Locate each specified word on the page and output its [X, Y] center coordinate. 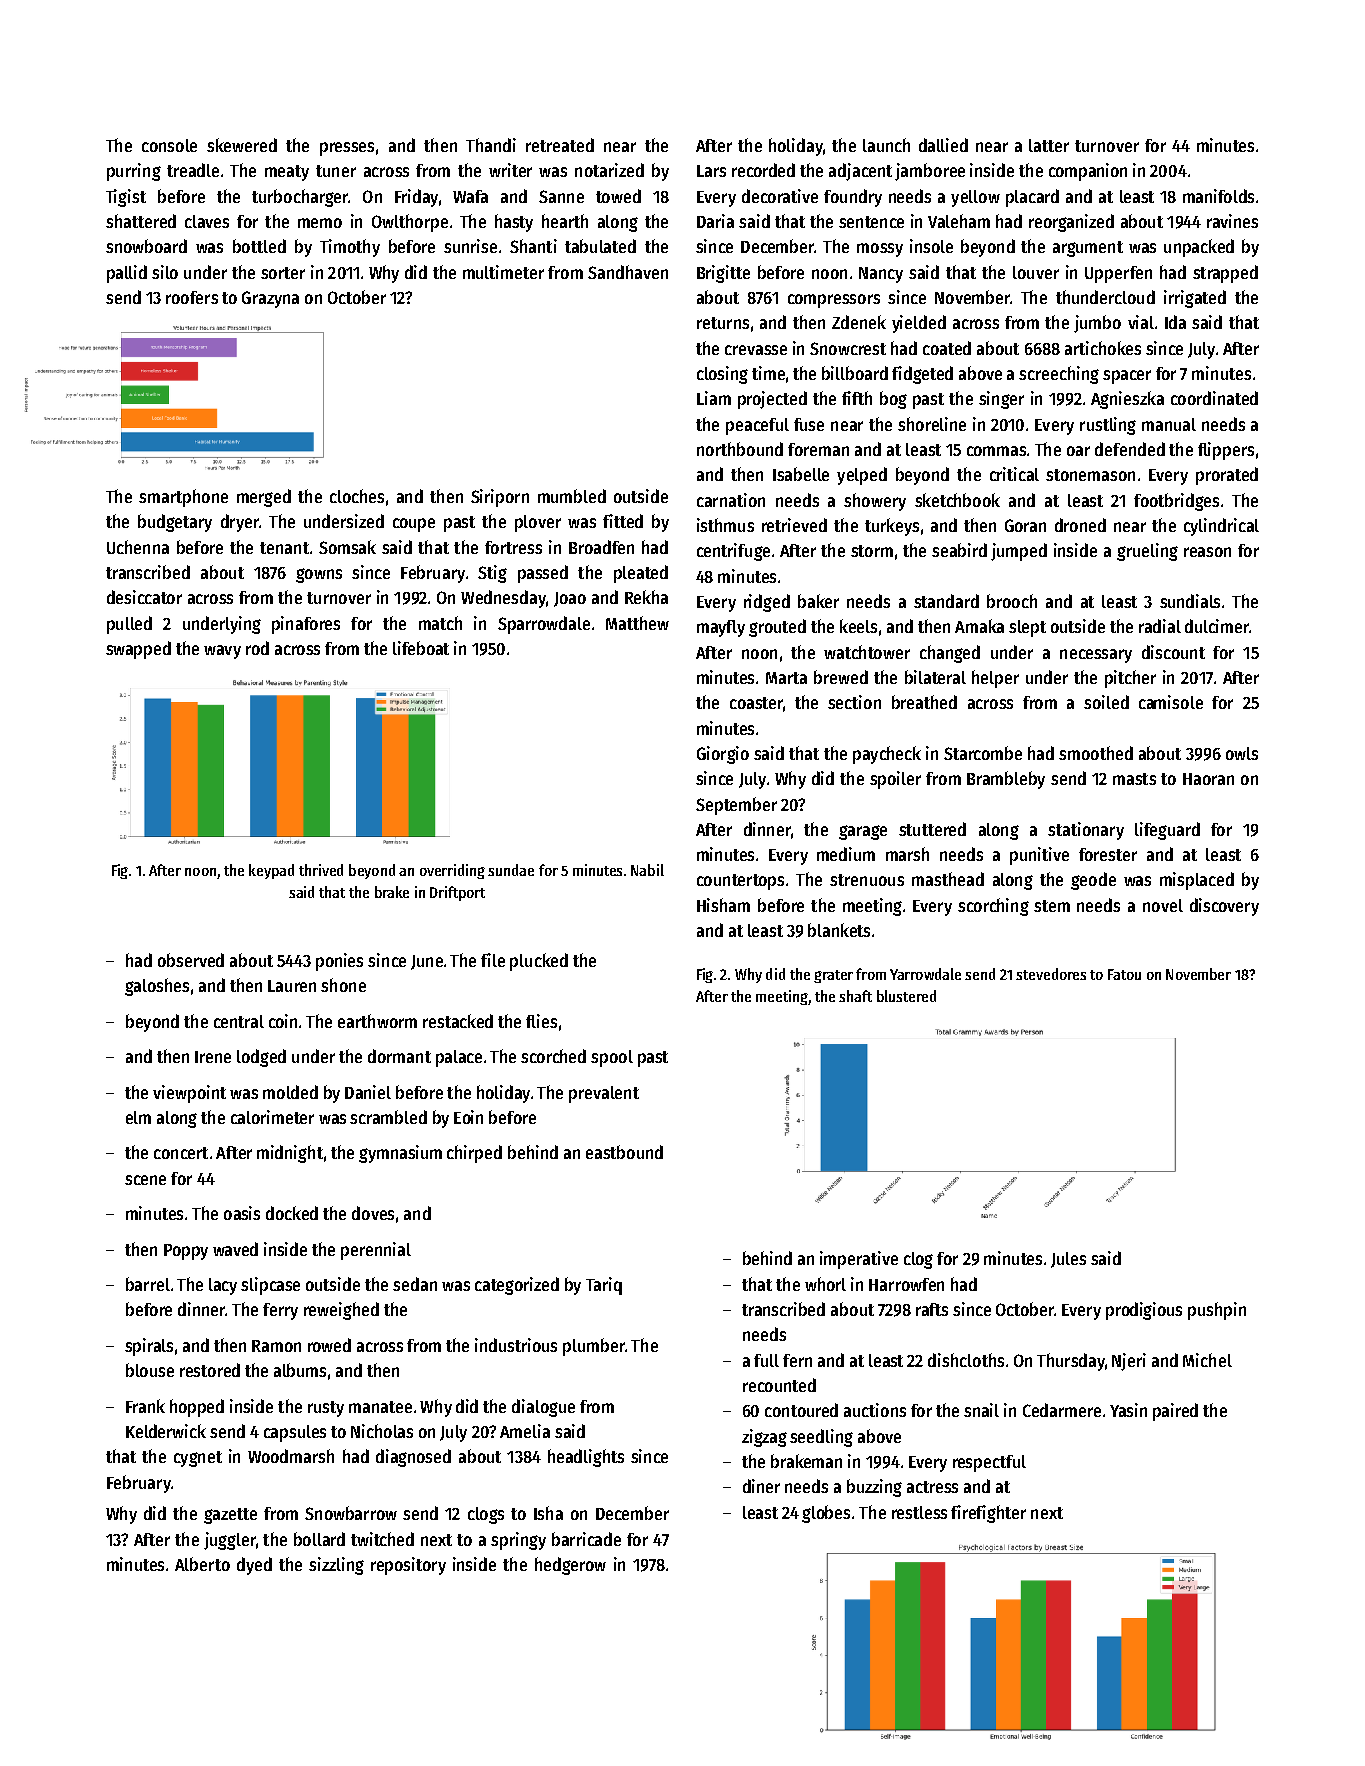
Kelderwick [166, 1431]
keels [858, 626]
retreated [560, 145]
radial [1160, 626]
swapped [138, 650]
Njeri [1129, 1362]
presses [347, 149]
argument [1088, 249]
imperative [859, 1260]
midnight [290, 1154]
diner [761, 1486]
